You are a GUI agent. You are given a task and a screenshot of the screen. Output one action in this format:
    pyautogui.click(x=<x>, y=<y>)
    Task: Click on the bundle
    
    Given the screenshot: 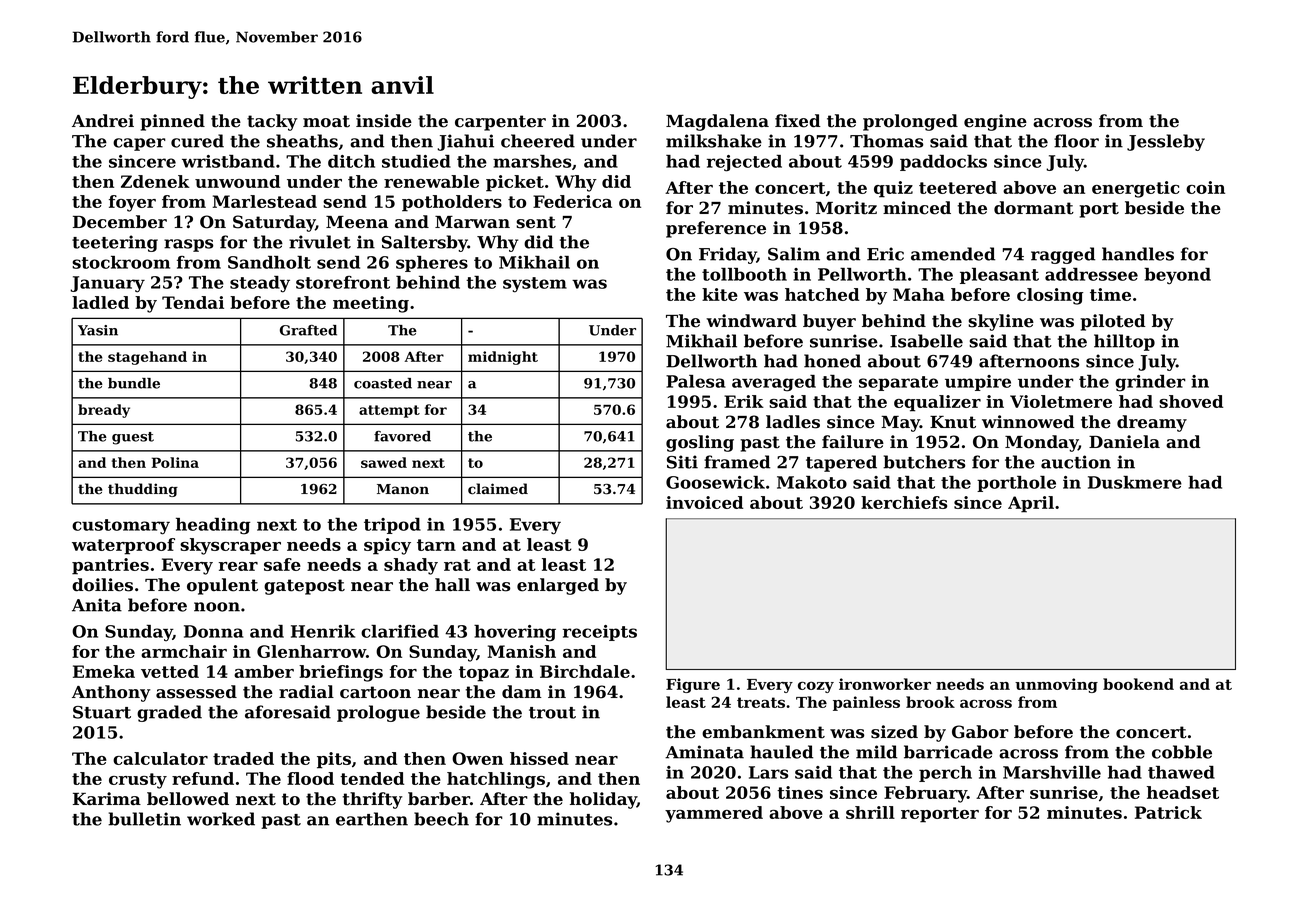 What is the action you would take?
    pyautogui.click(x=134, y=383)
